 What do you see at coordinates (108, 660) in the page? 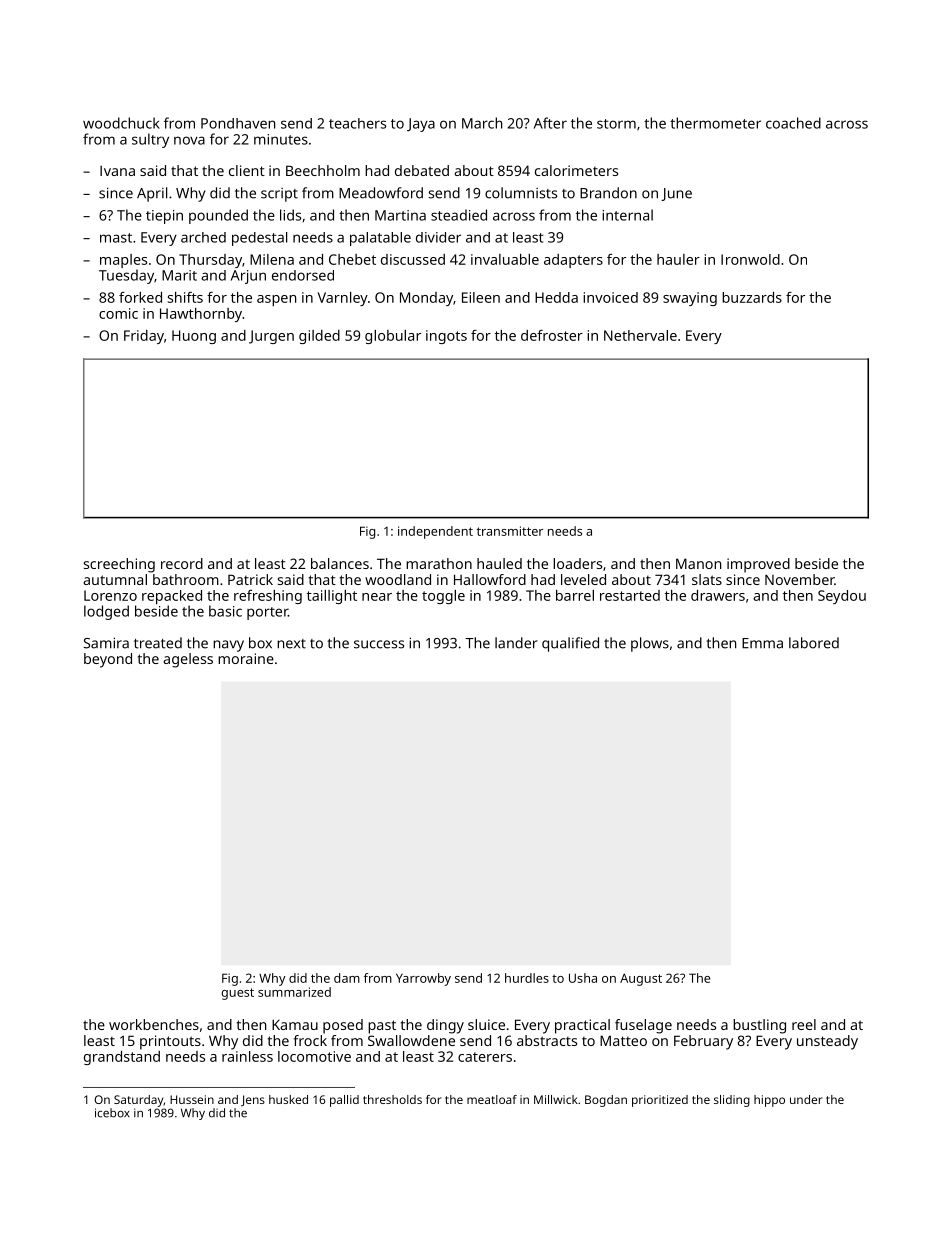
I see `beyond` at bounding box center [108, 660].
